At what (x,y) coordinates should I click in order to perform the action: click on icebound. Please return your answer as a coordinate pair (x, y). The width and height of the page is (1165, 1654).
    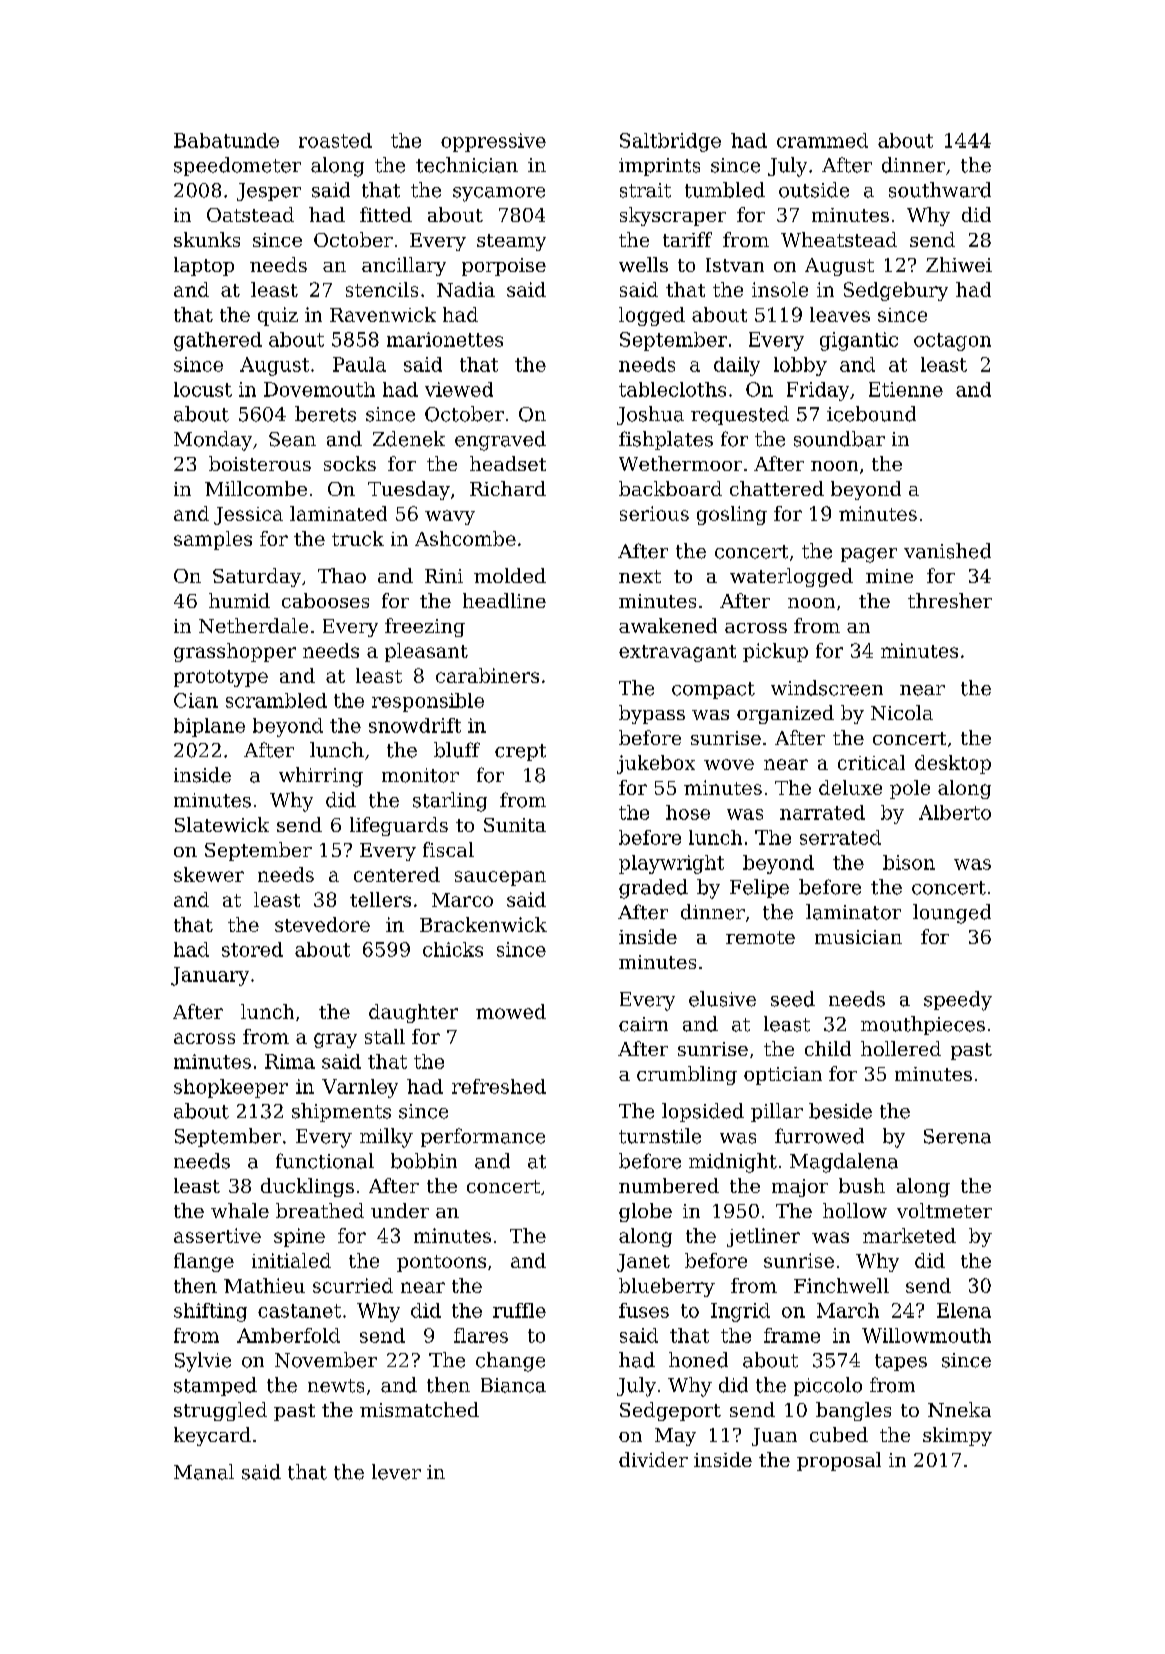
    Looking at the image, I should click on (871, 414).
